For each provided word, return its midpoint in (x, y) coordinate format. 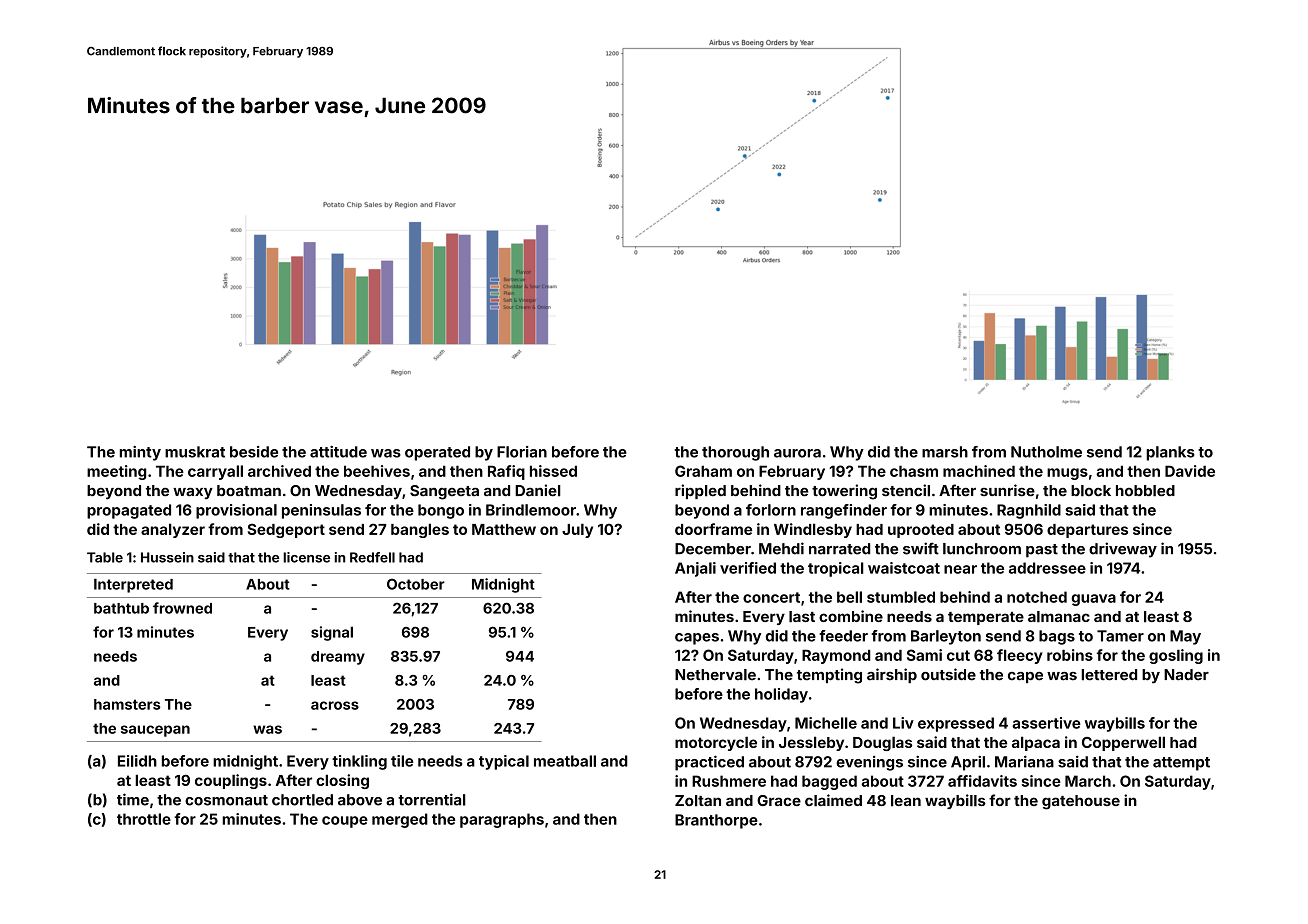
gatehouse (1081, 802)
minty (140, 453)
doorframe (713, 529)
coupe (345, 822)
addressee (1047, 568)
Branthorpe (716, 821)
